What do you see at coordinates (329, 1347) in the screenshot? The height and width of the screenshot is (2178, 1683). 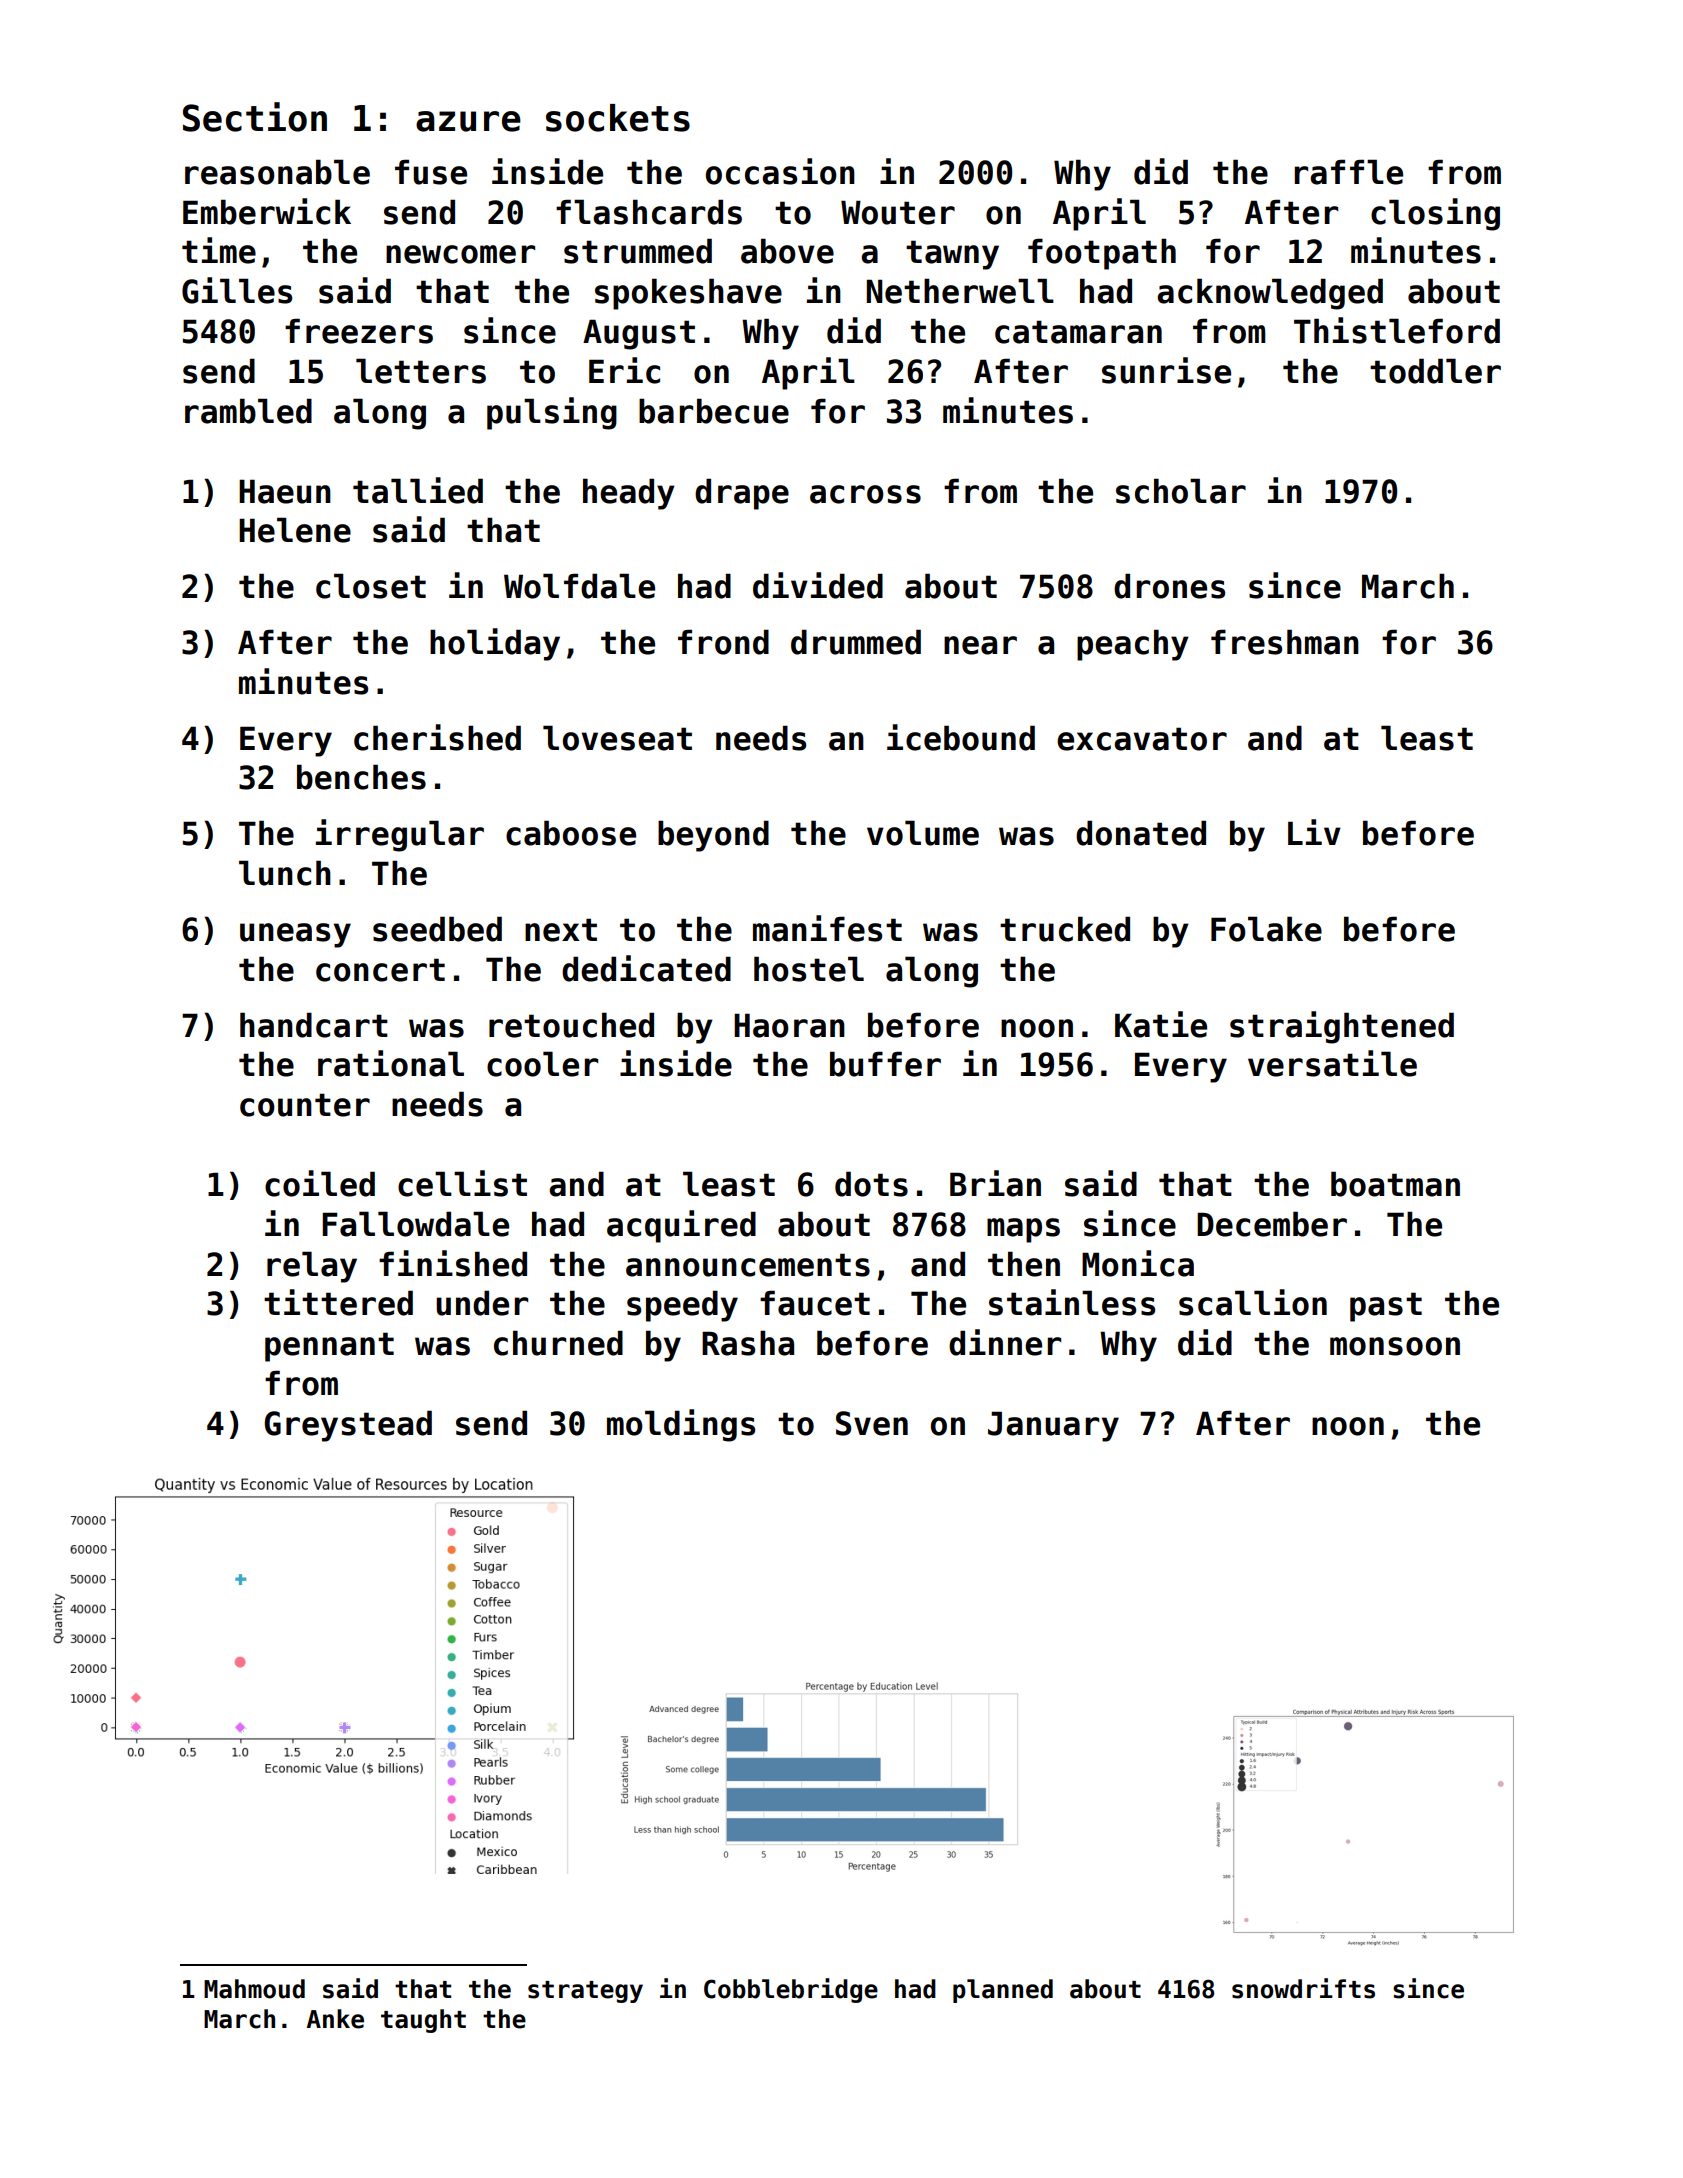 I see `pennant` at bounding box center [329, 1347].
